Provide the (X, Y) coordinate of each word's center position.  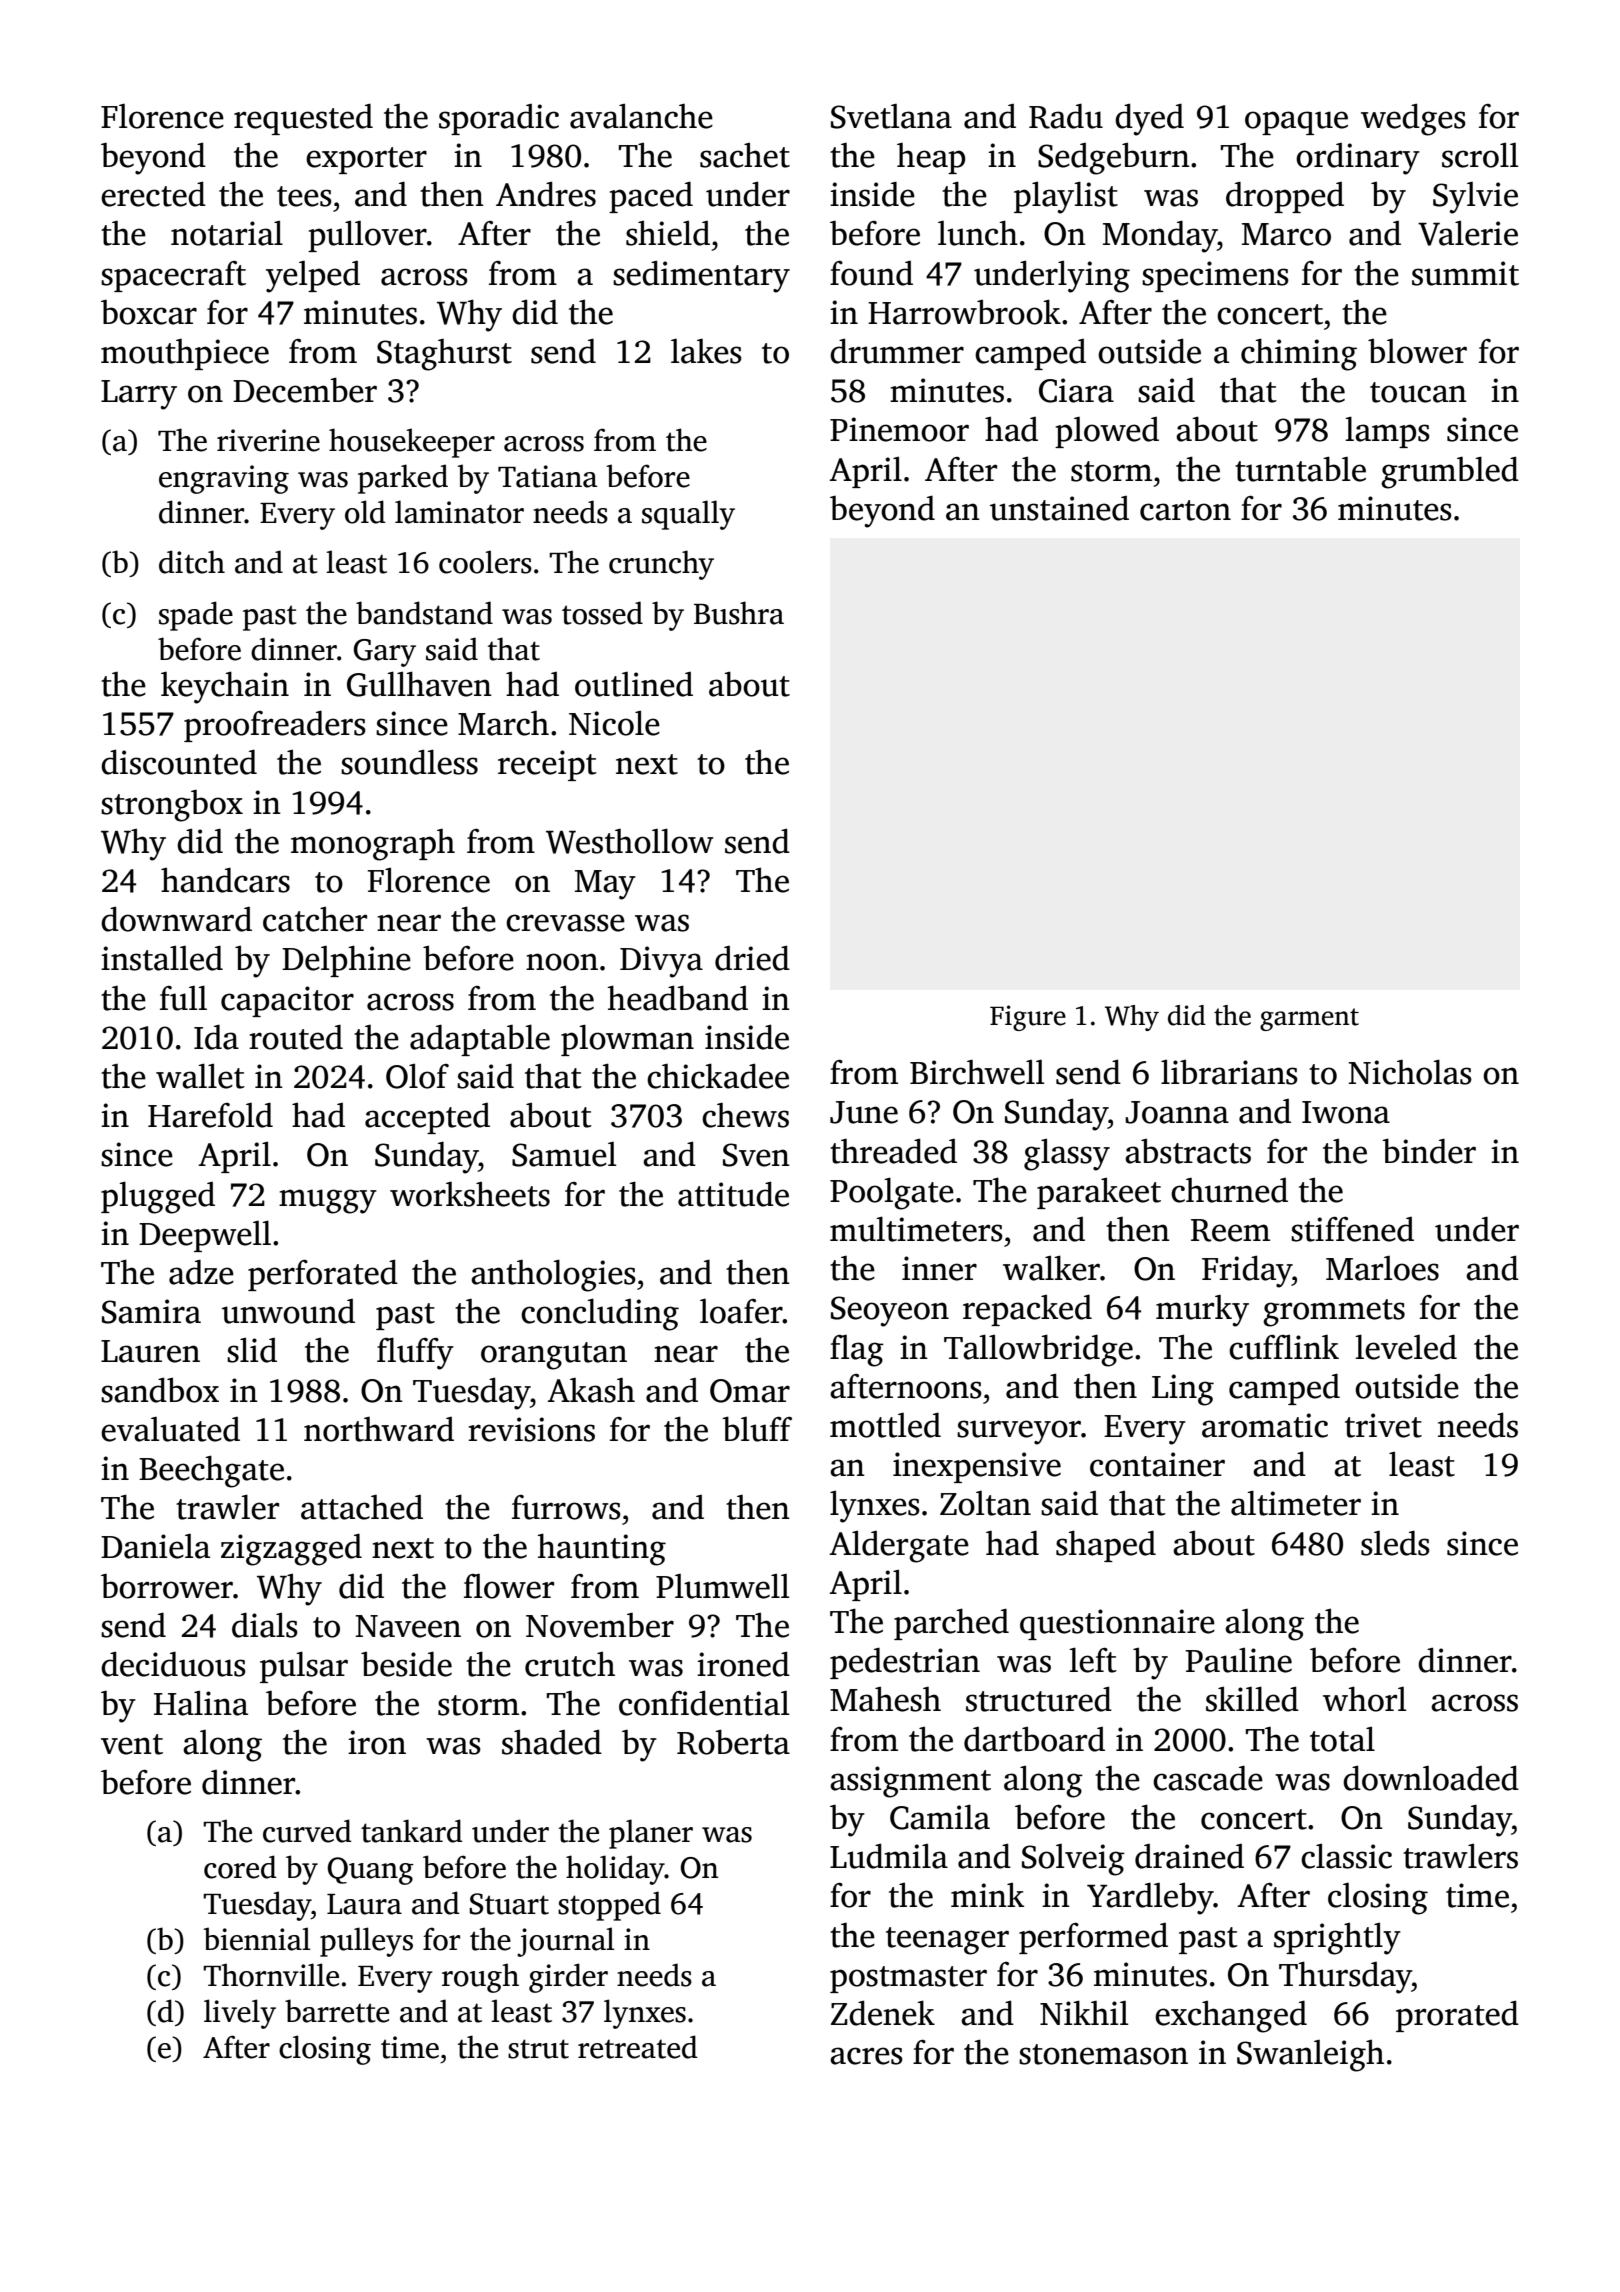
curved (307, 1831)
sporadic (499, 119)
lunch (978, 233)
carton (1185, 510)
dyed (1149, 119)
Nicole (614, 723)
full (183, 998)
